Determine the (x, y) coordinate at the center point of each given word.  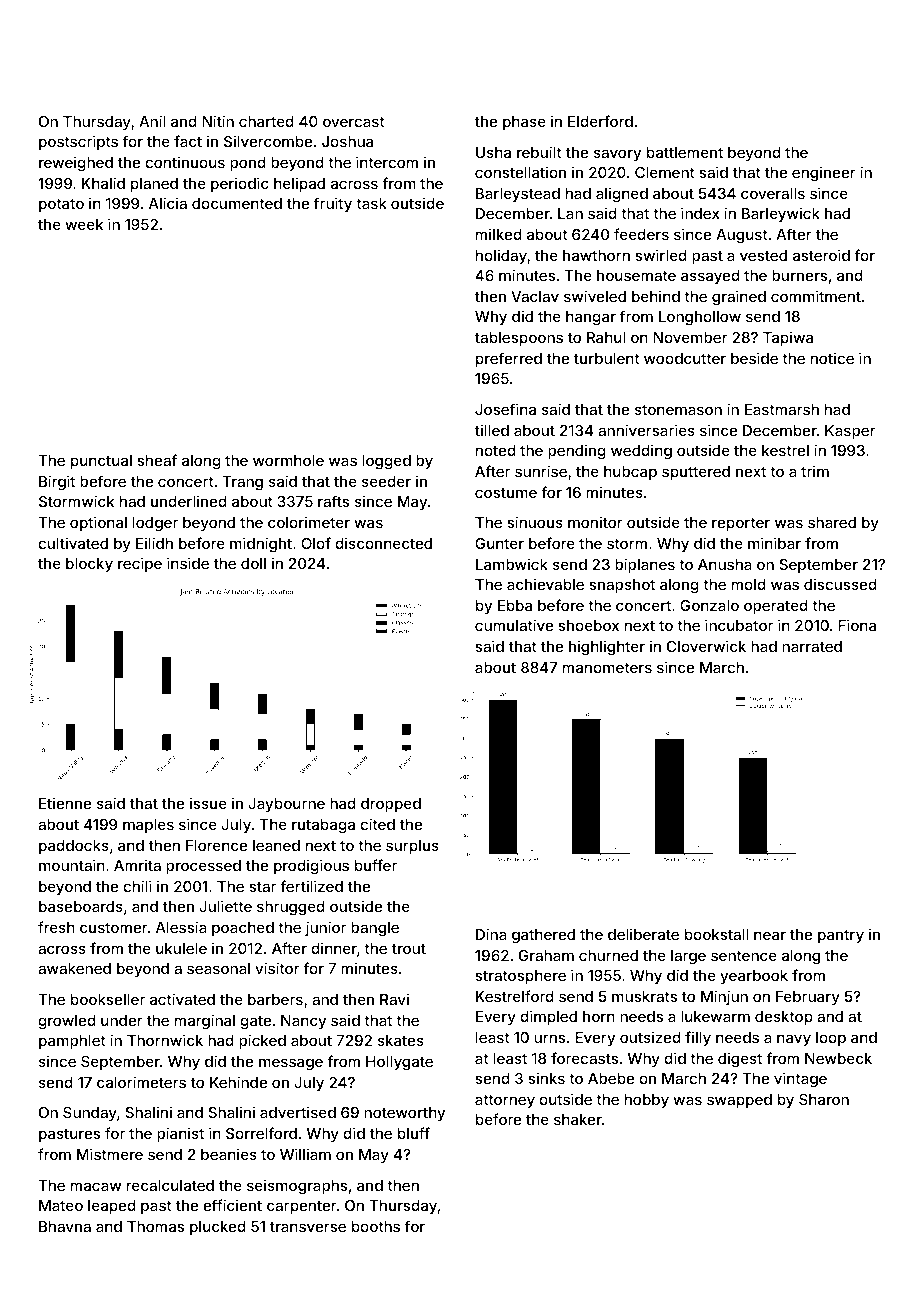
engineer (824, 174)
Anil (152, 121)
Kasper (850, 432)
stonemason (678, 410)
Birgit (57, 482)
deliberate (643, 934)
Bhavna (65, 1226)
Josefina (505, 409)
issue (208, 803)
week (84, 224)
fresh (56, 927)
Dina (491, 934)
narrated (812, 646)
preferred (509, 359)
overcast (354, 122)
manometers (607, 668)
